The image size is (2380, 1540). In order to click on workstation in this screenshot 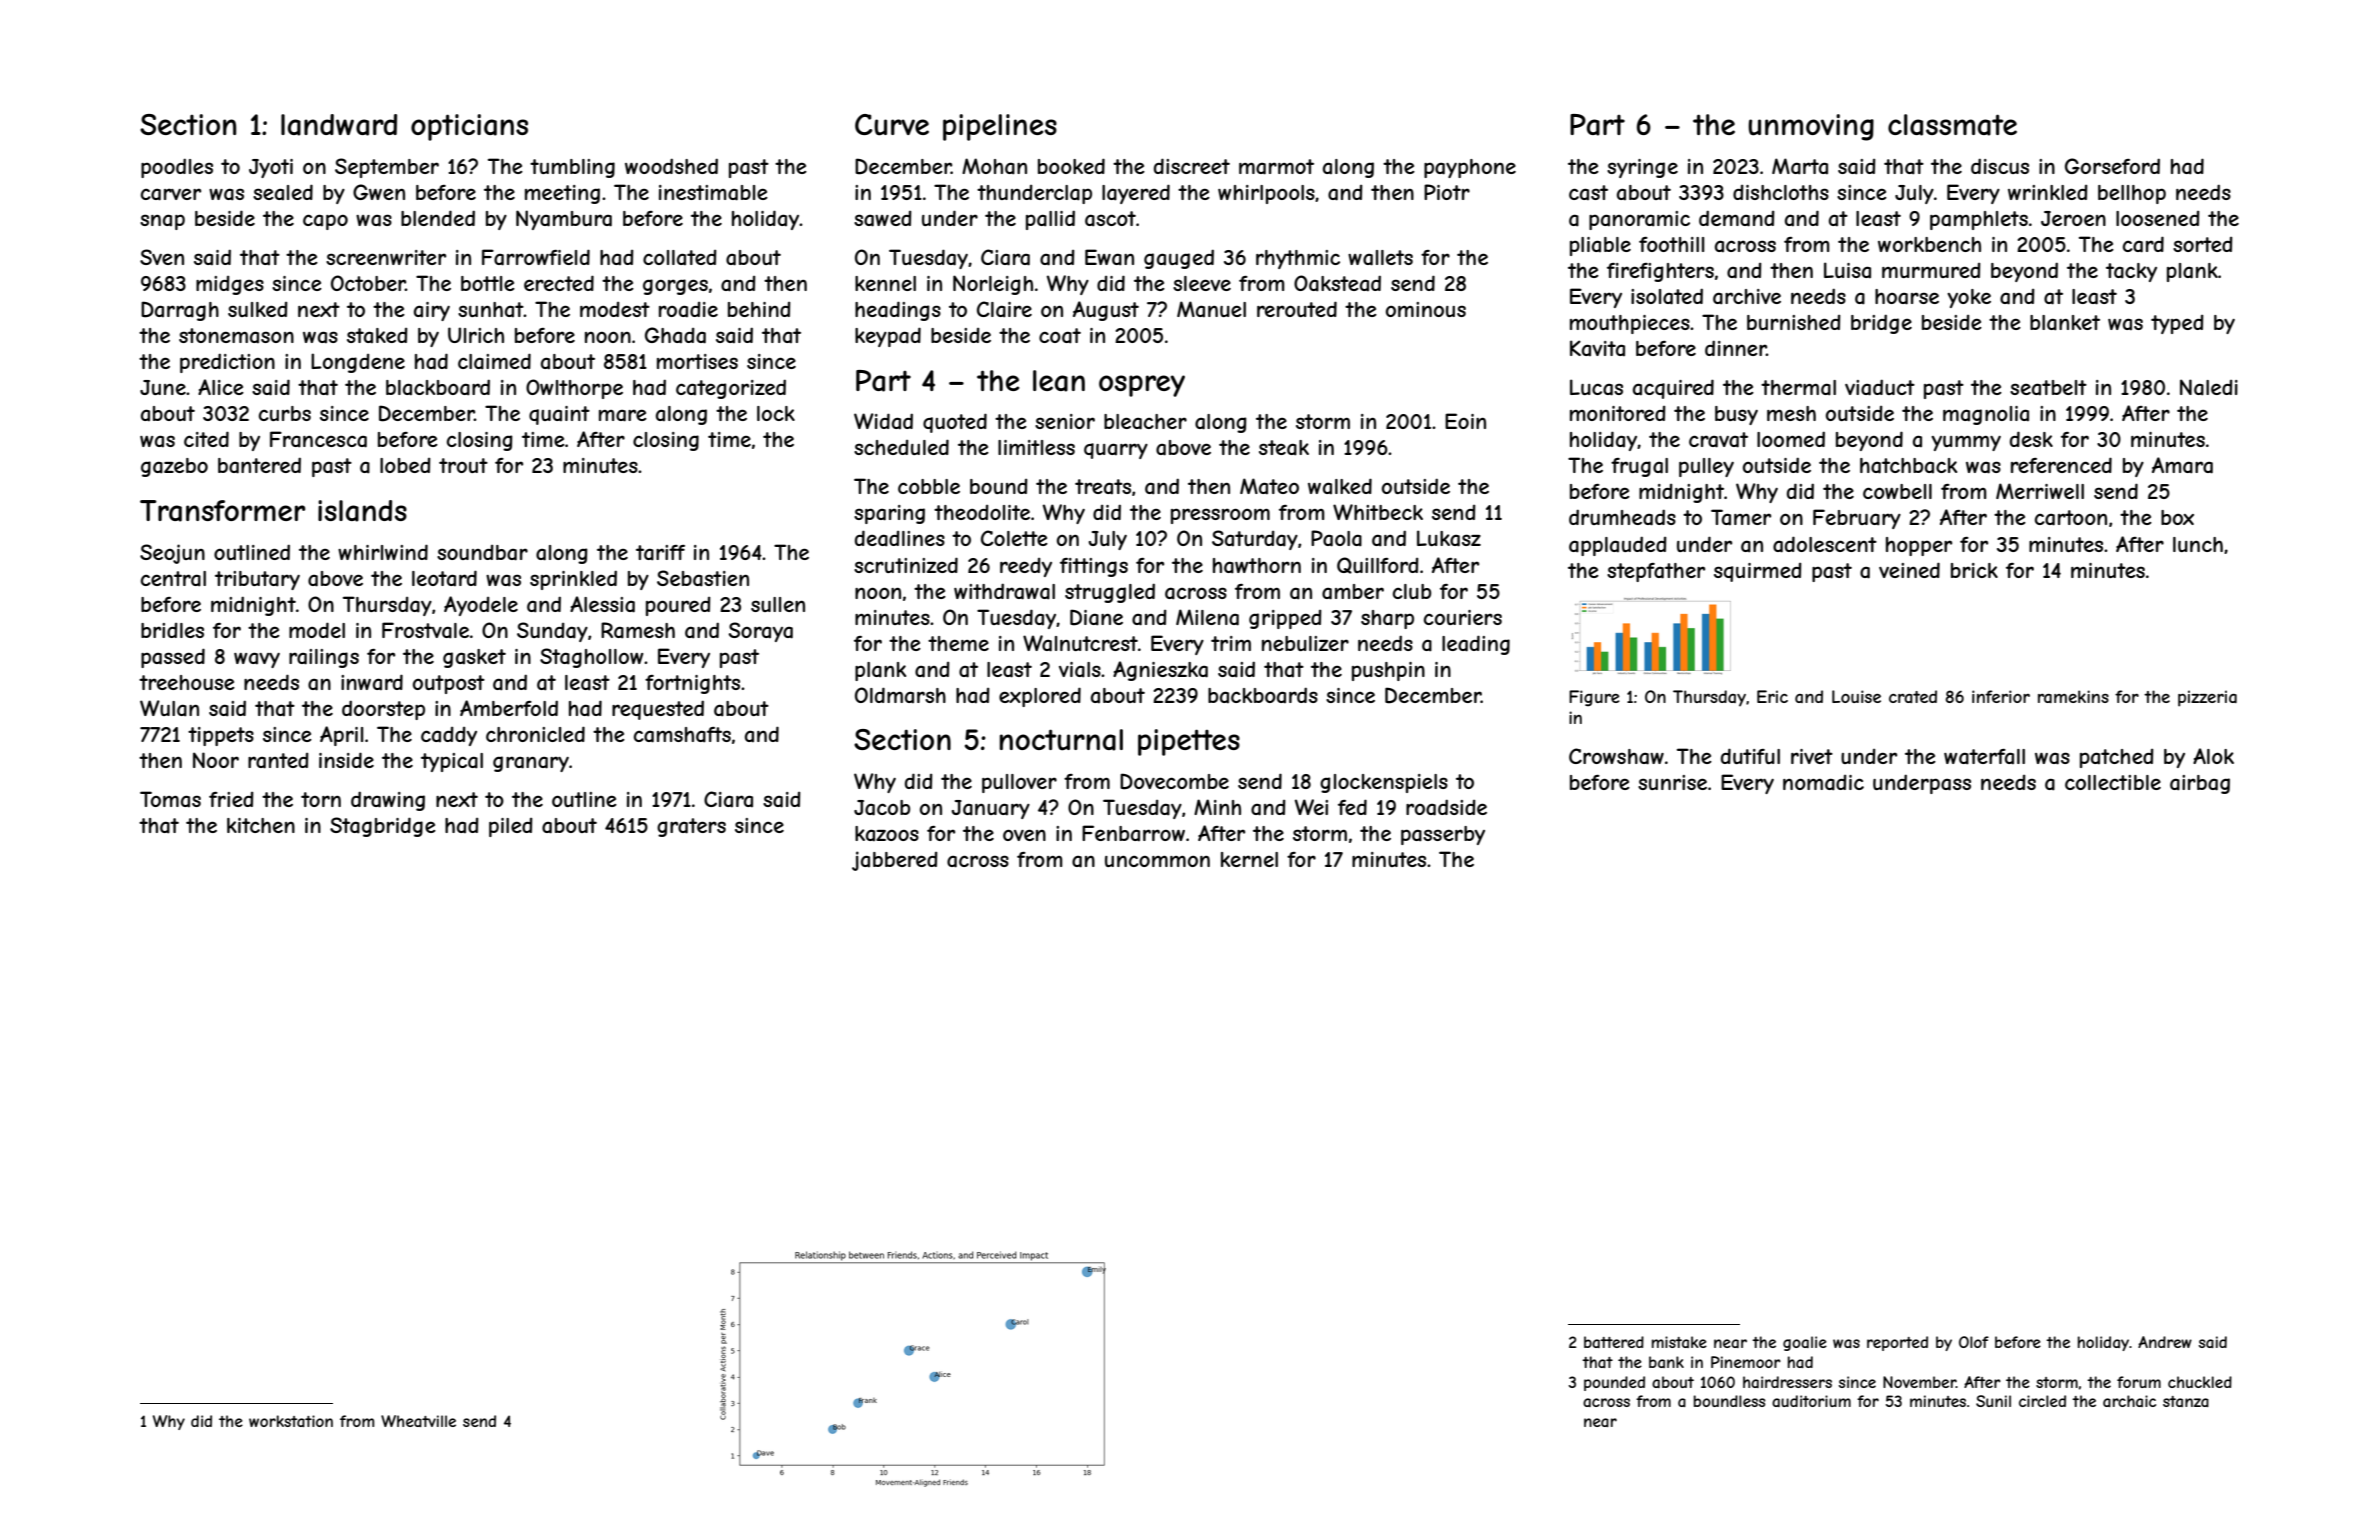, I will do `click(291, 1421)`.
